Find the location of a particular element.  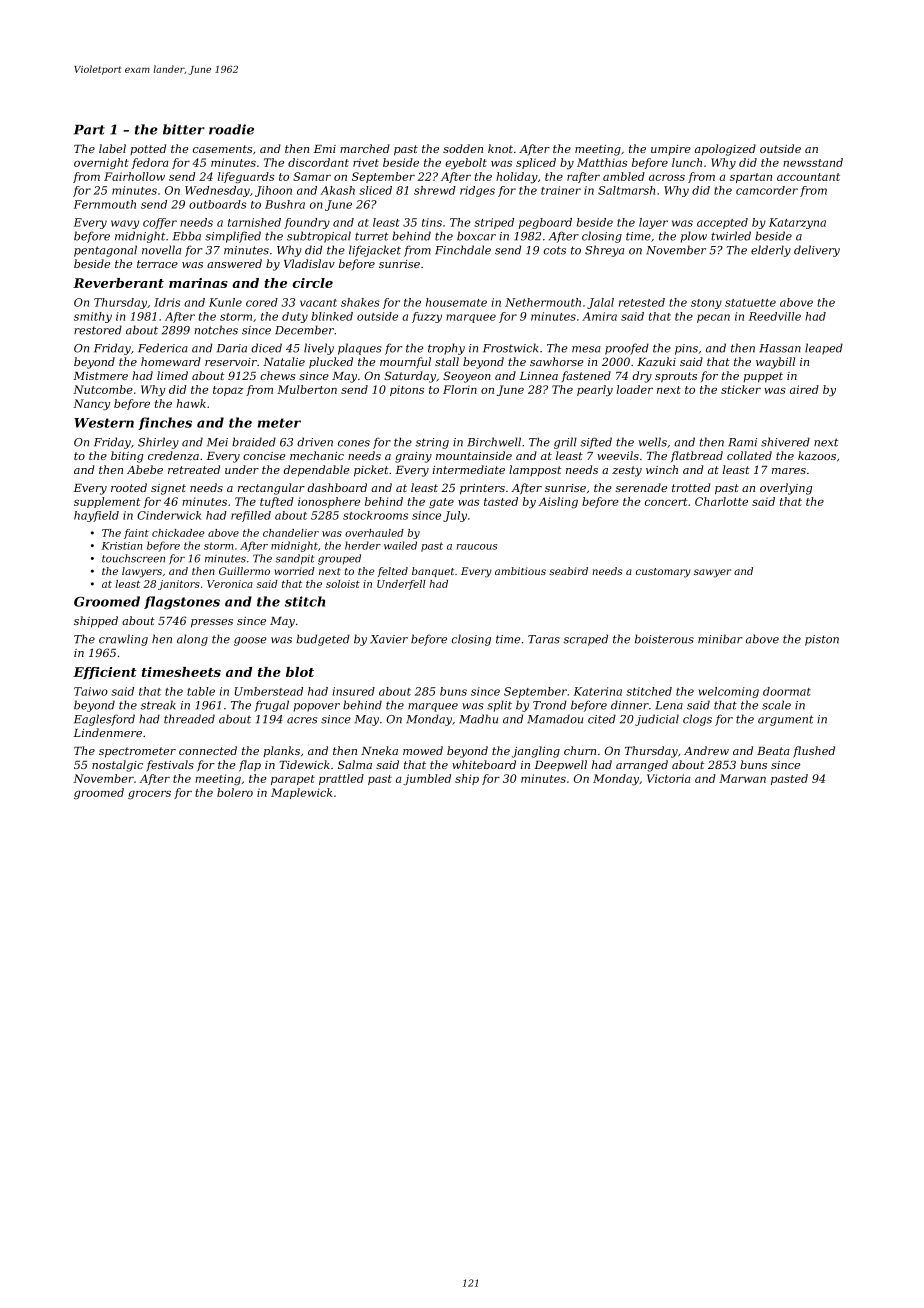

topaz is located at coordinates (228, 391).
